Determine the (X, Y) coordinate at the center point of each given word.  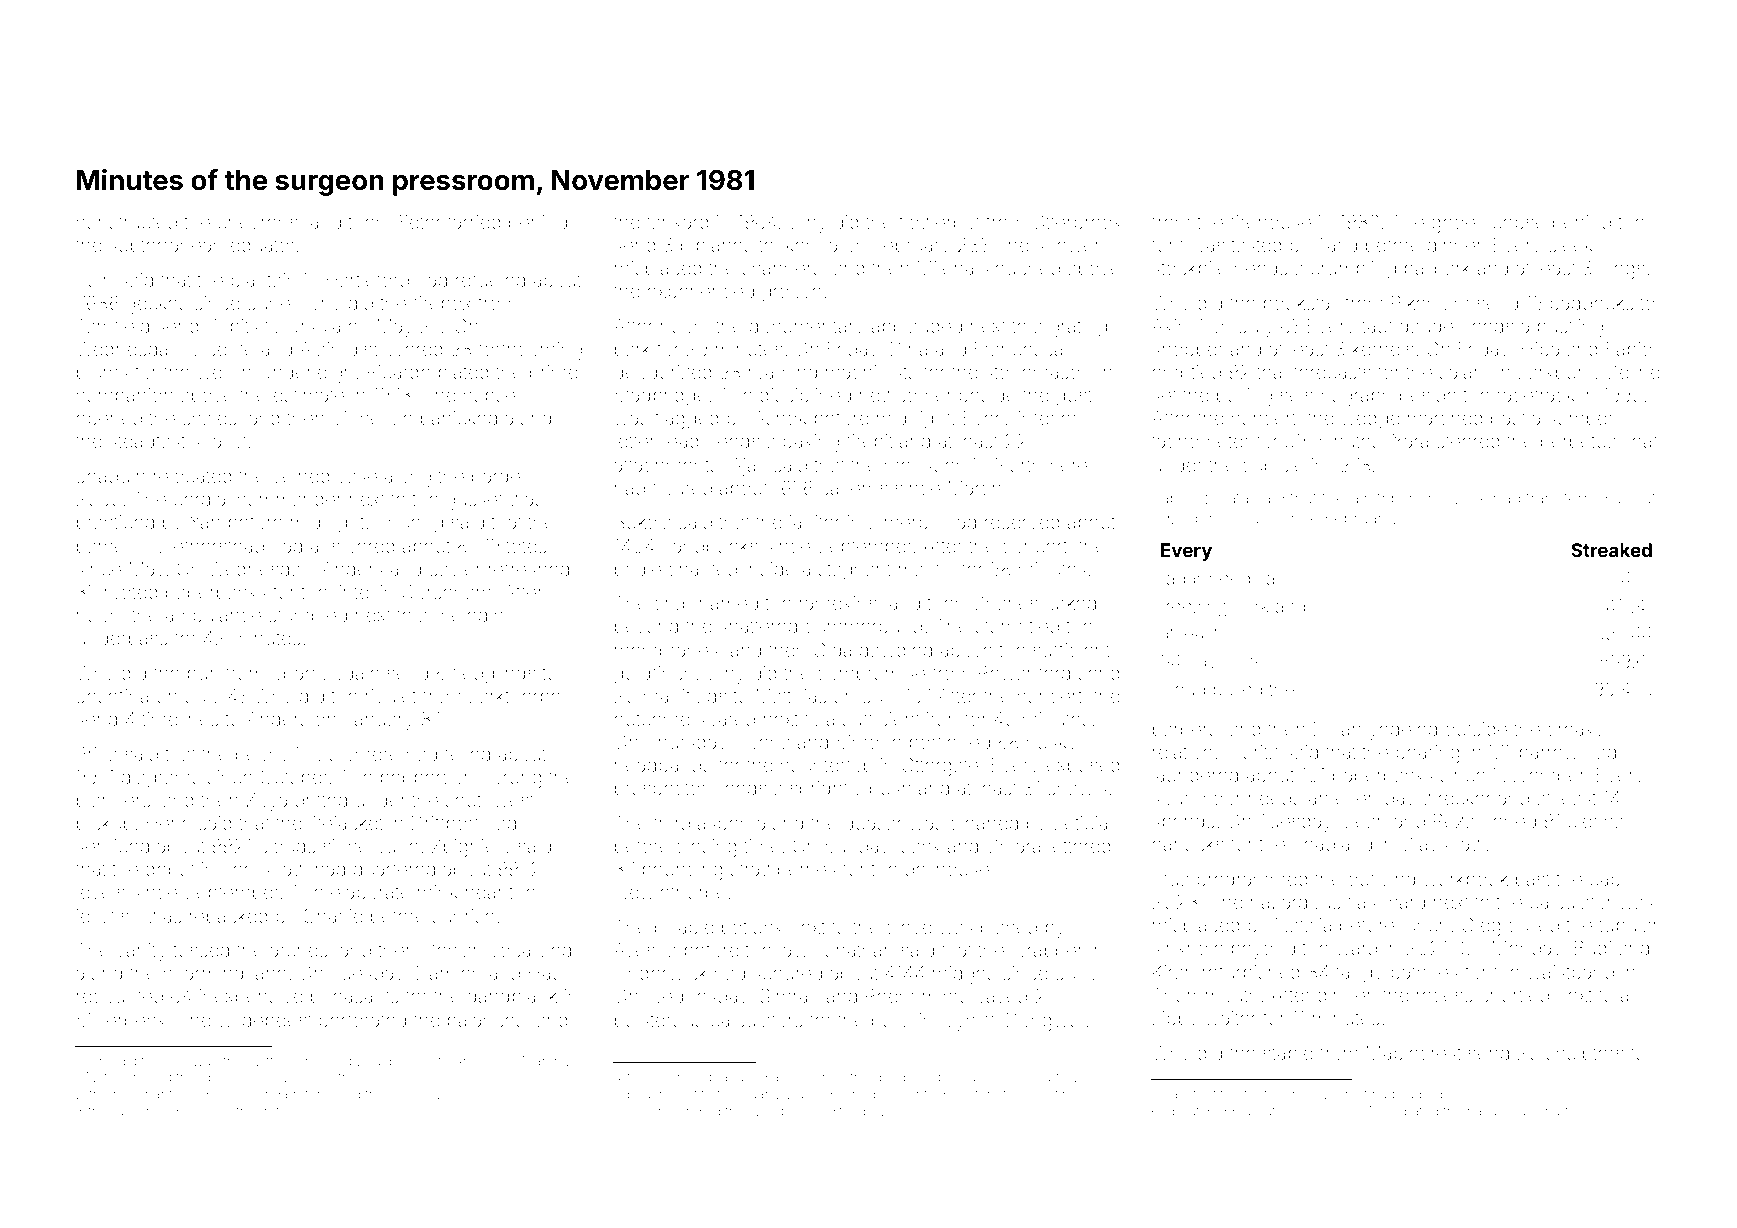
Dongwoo (1048, 1021)
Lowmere (359, 754)
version (458, 1094)
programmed (1252, 881)
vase (357, 477)
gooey (1458, 225)
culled (1533, 925)
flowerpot (939, 223)
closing (706, 848)
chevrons (258, 222)
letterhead (657, 441)
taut (1377, 326)
